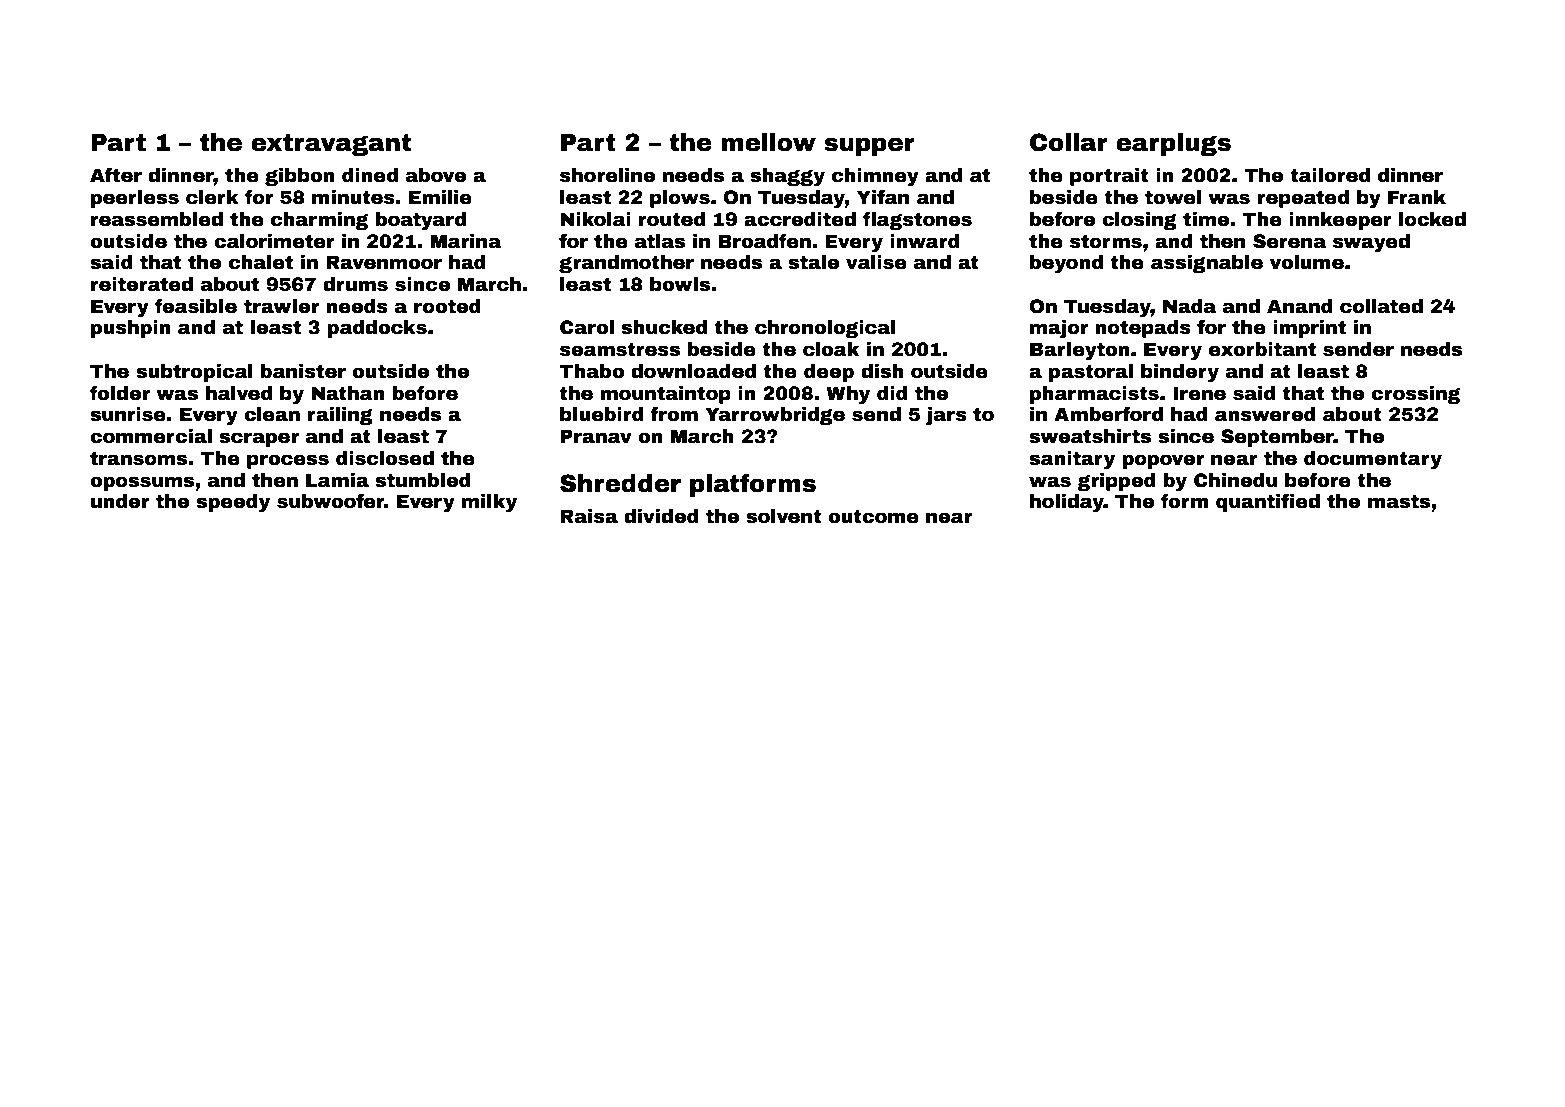  I want to click on folder, so click(120, 393).
